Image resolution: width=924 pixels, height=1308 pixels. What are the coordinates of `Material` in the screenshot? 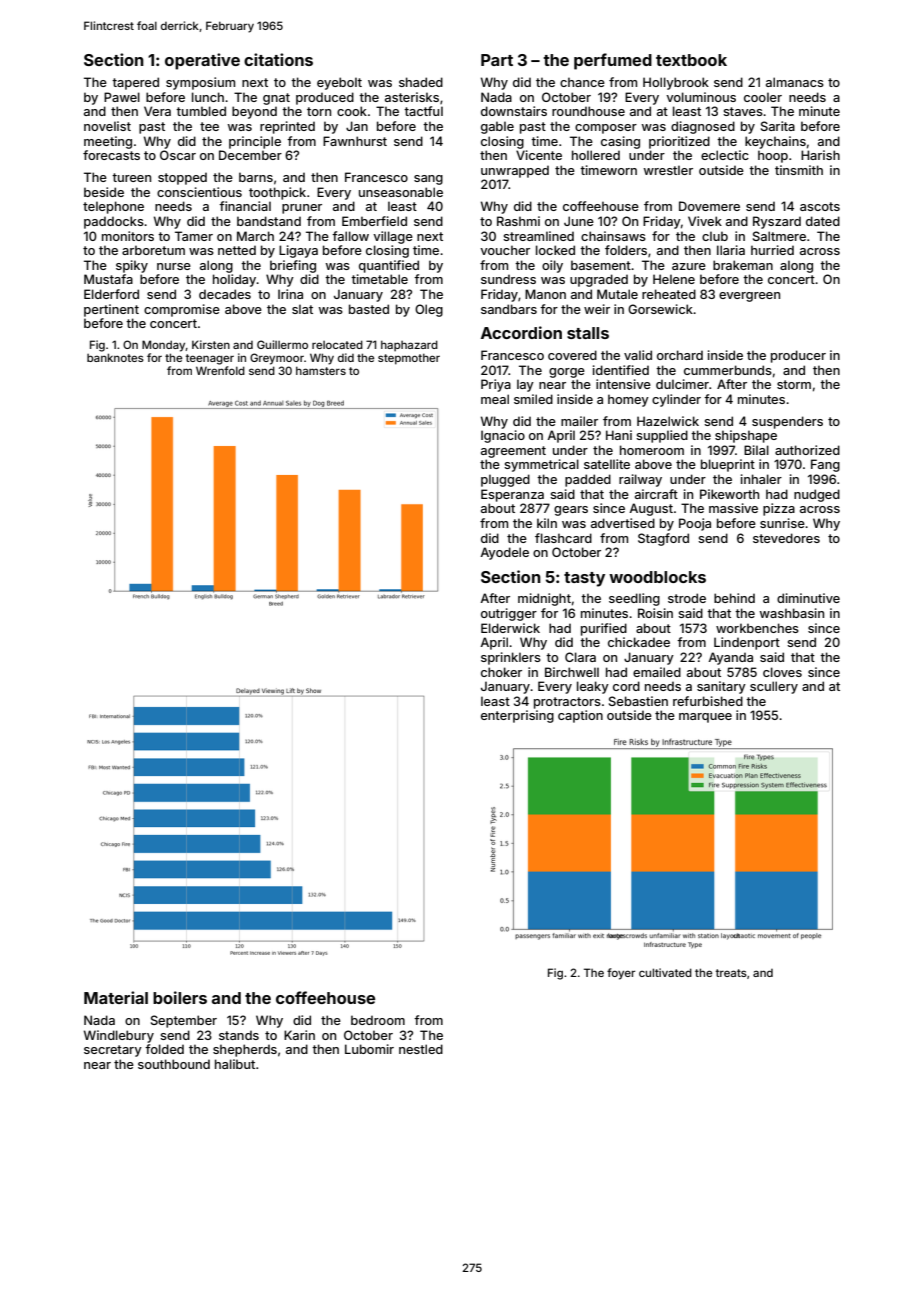 It's located at (116, 997).
